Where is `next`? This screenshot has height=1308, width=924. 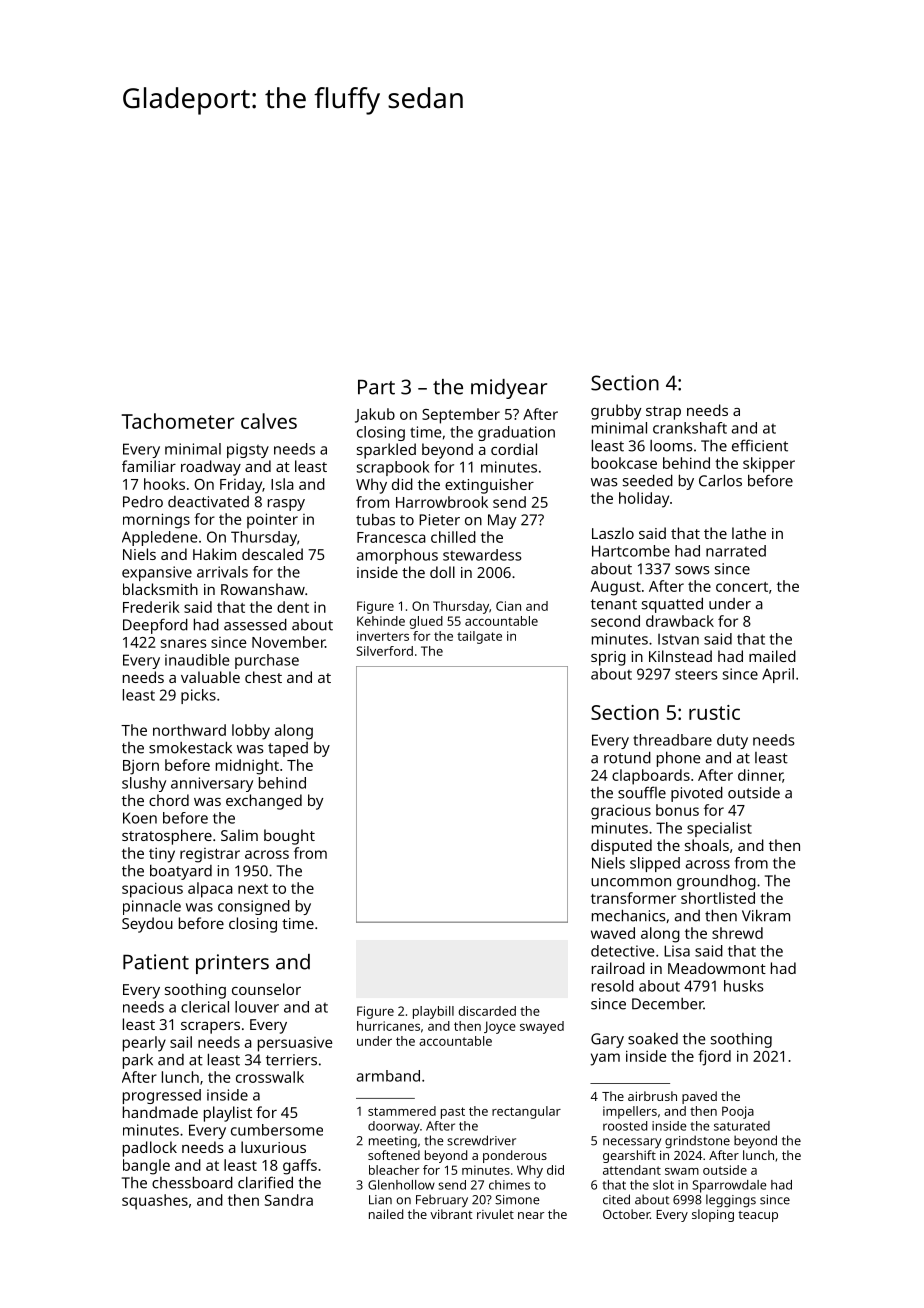
next is located at coordinates (253, 889).
